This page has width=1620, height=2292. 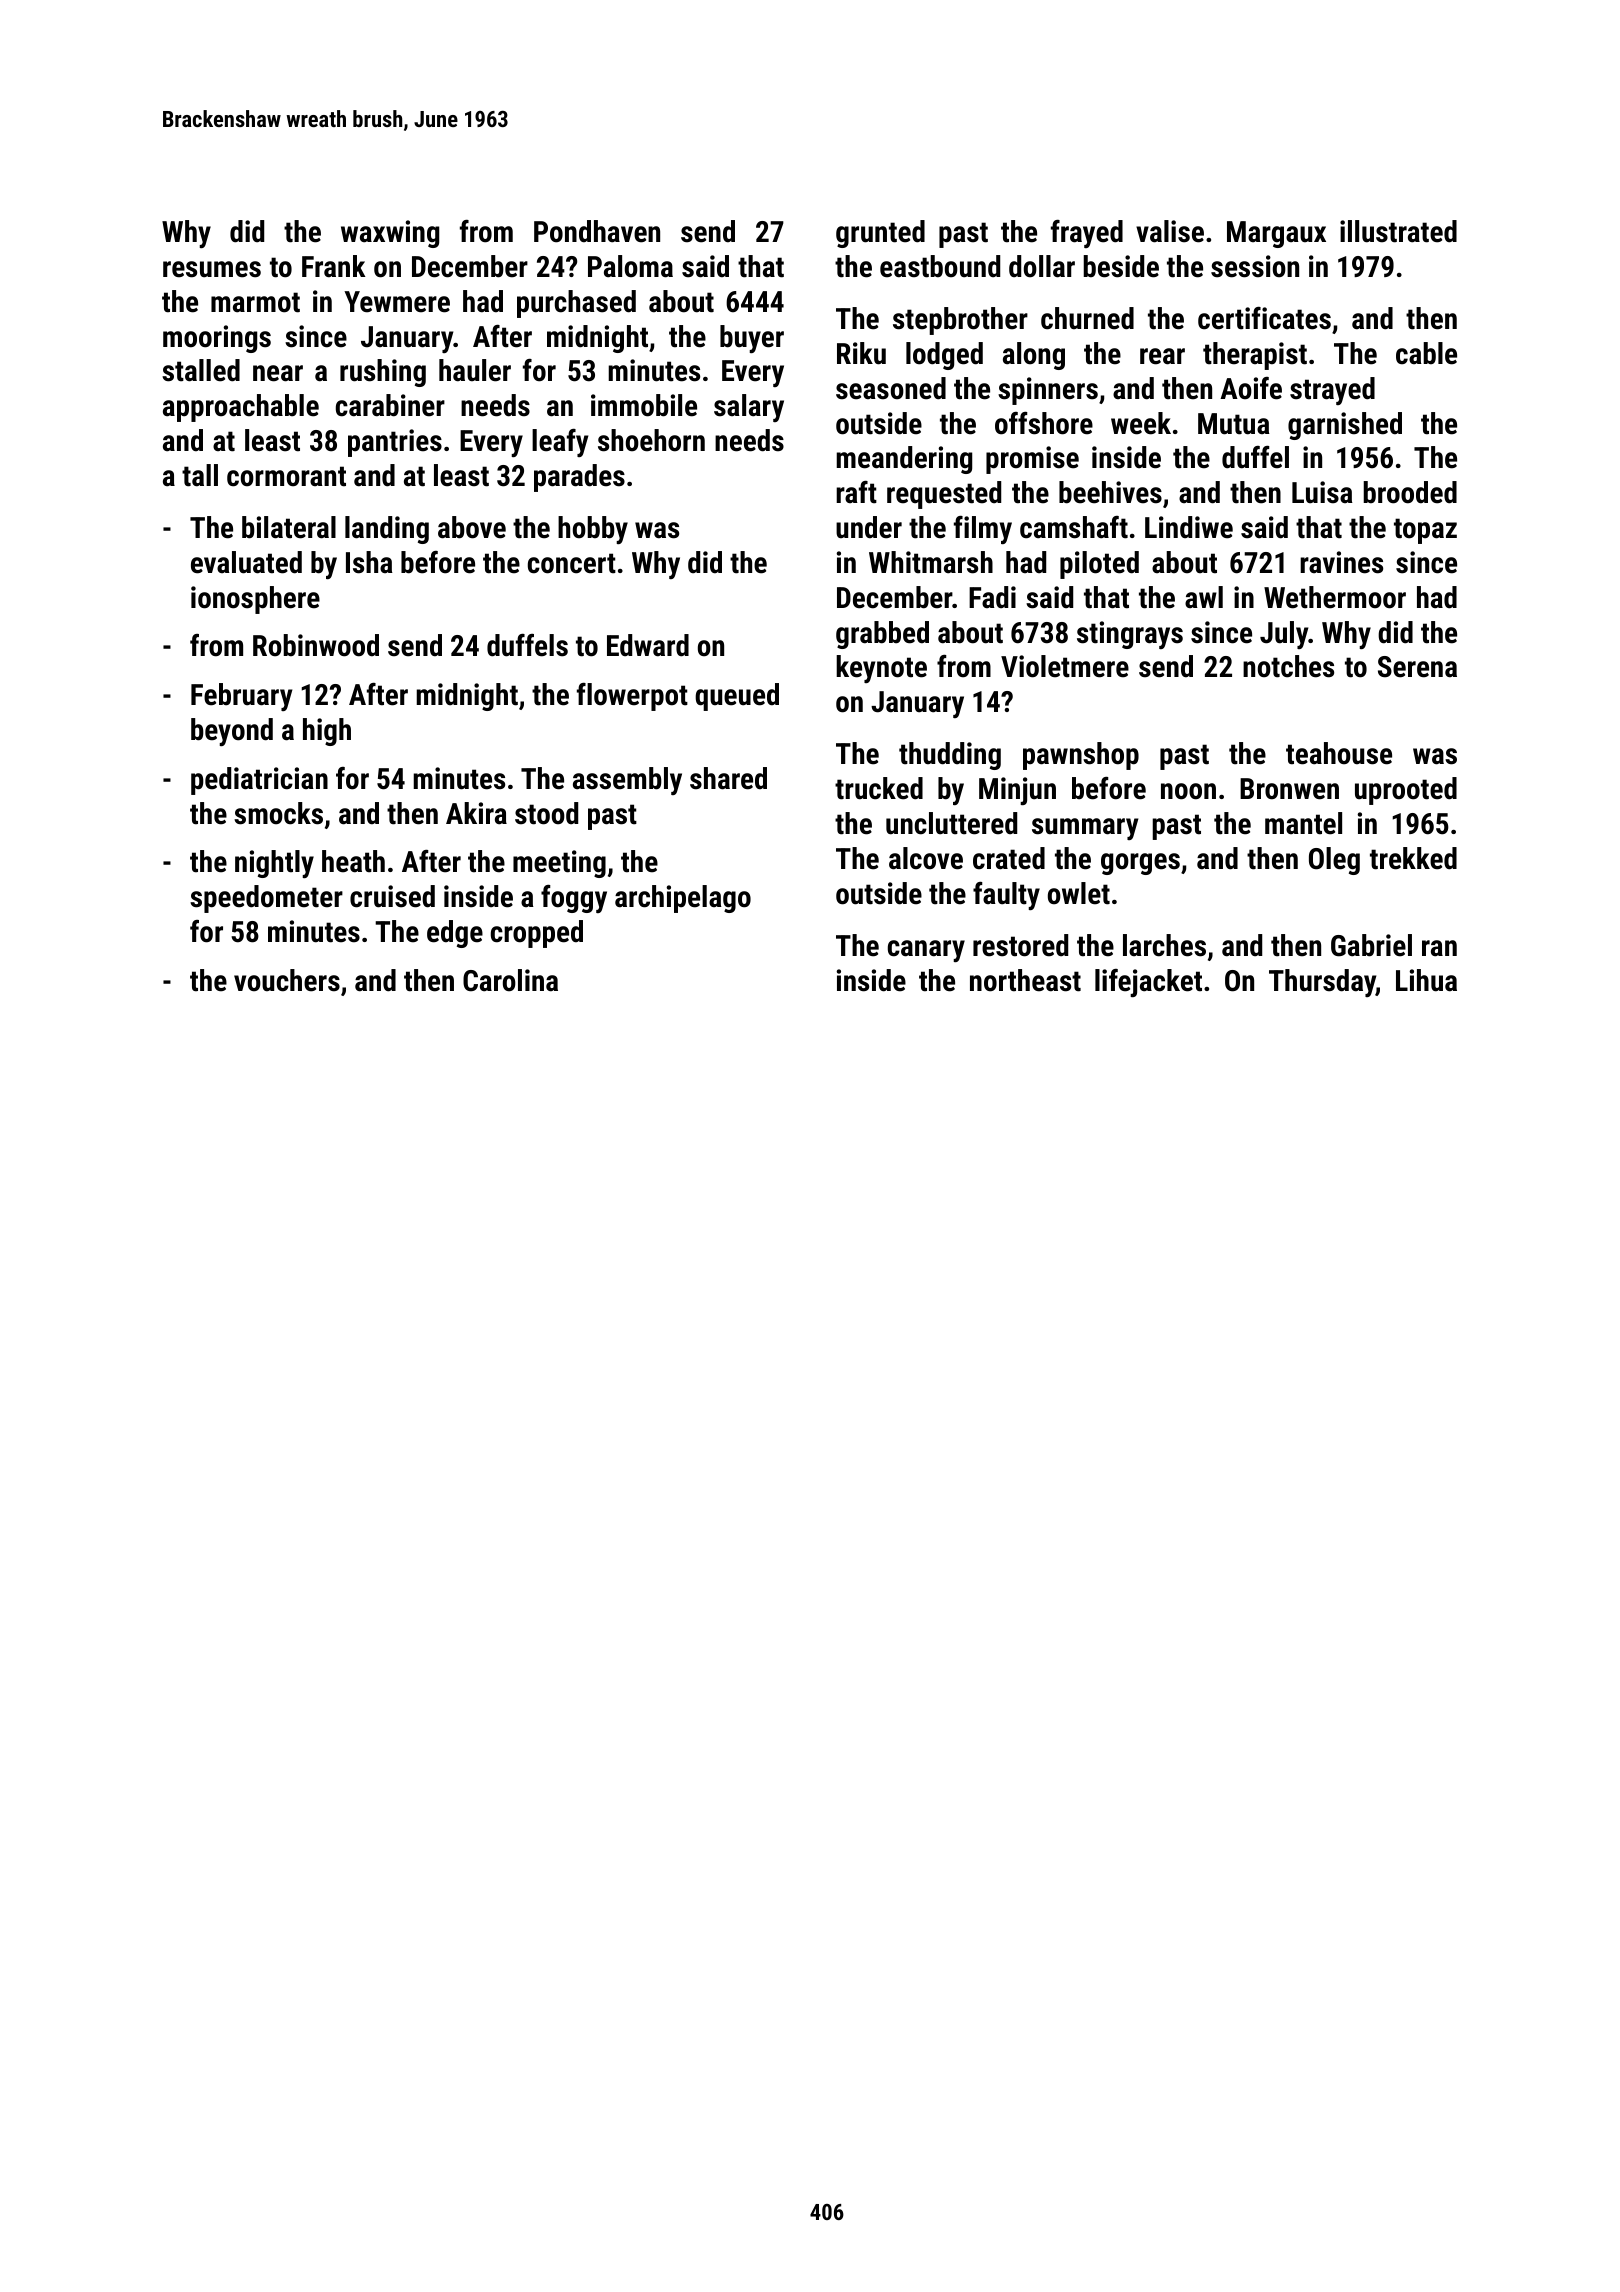 What do you see at coordinates (1371, 945) in the page?
I see `Gabriel` at bounding box center [1371, 945].
